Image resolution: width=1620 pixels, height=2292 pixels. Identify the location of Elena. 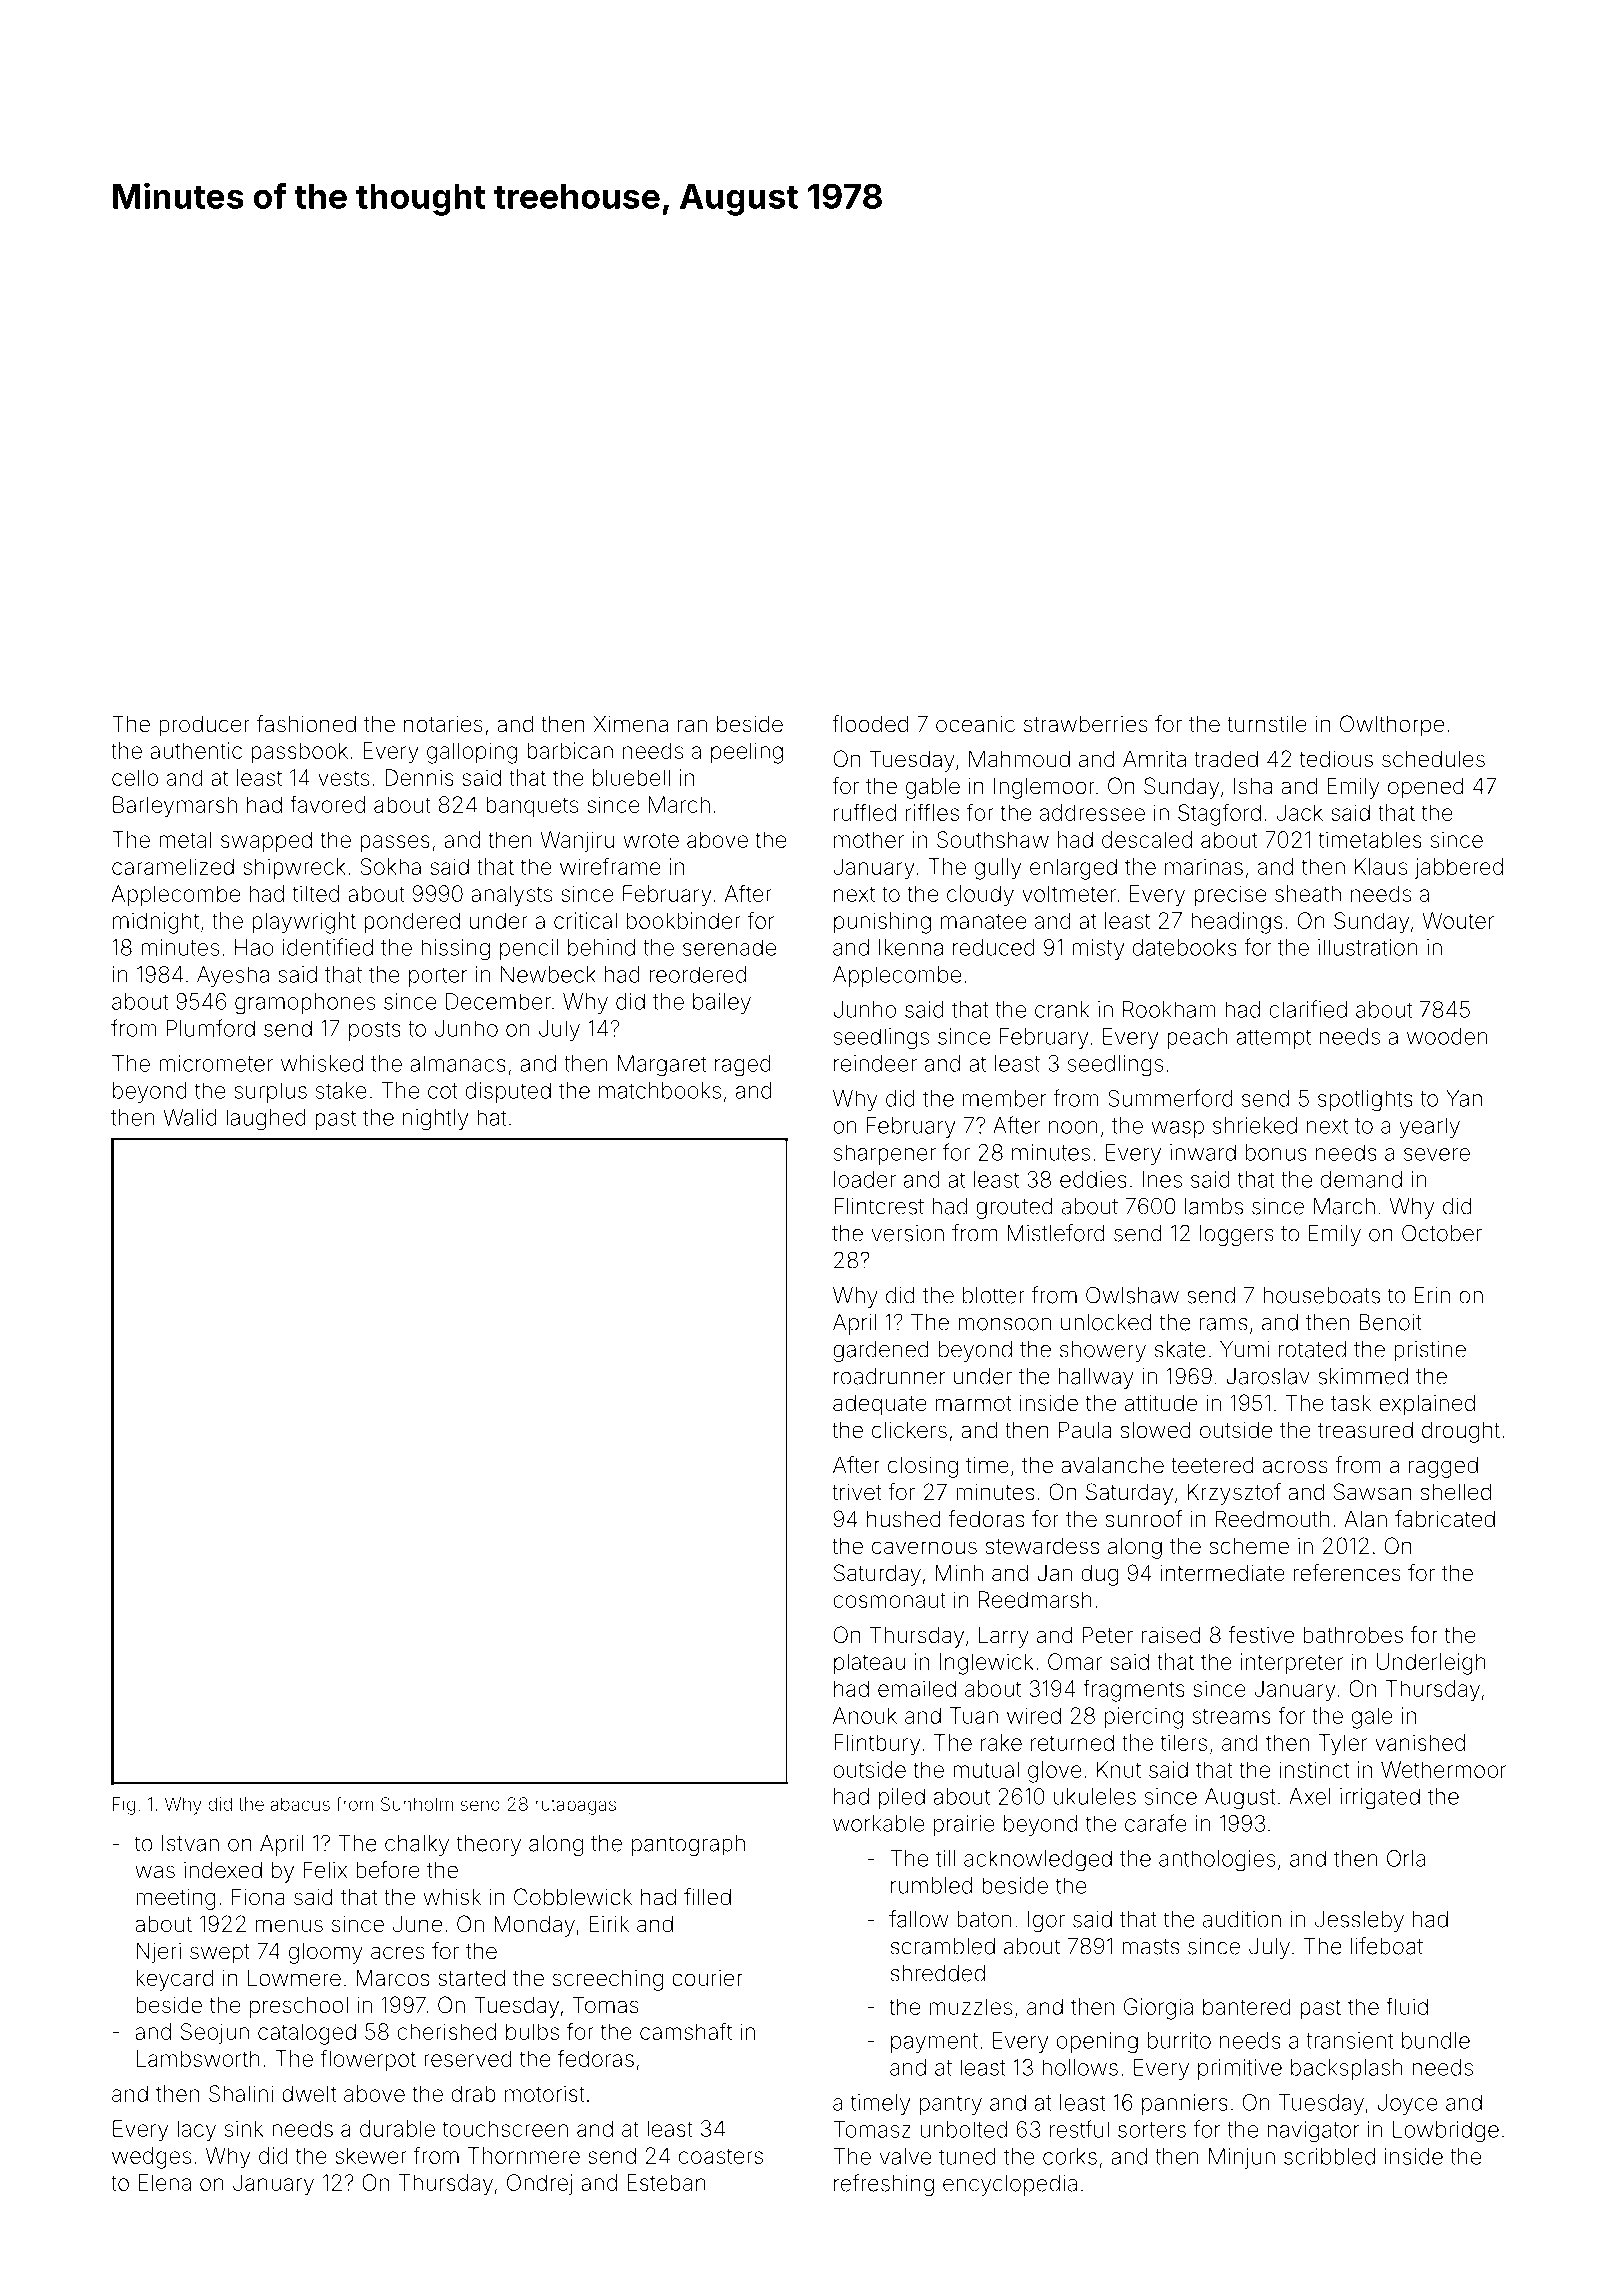
(165, 2182).
